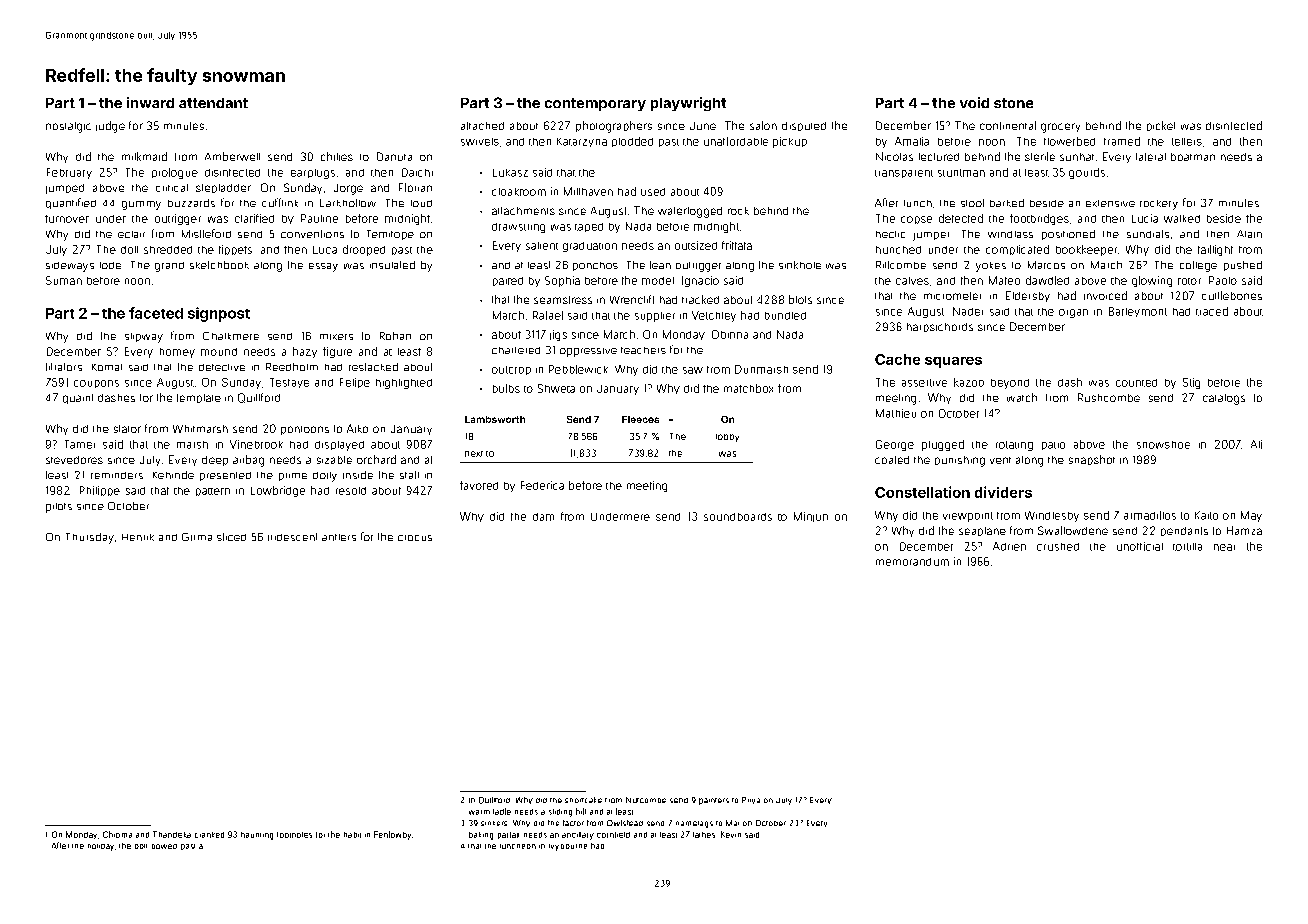  What do you see at coordinates (1008, 125) in the screenshot?
I see `continental` at bounding box center [1008, 125].
